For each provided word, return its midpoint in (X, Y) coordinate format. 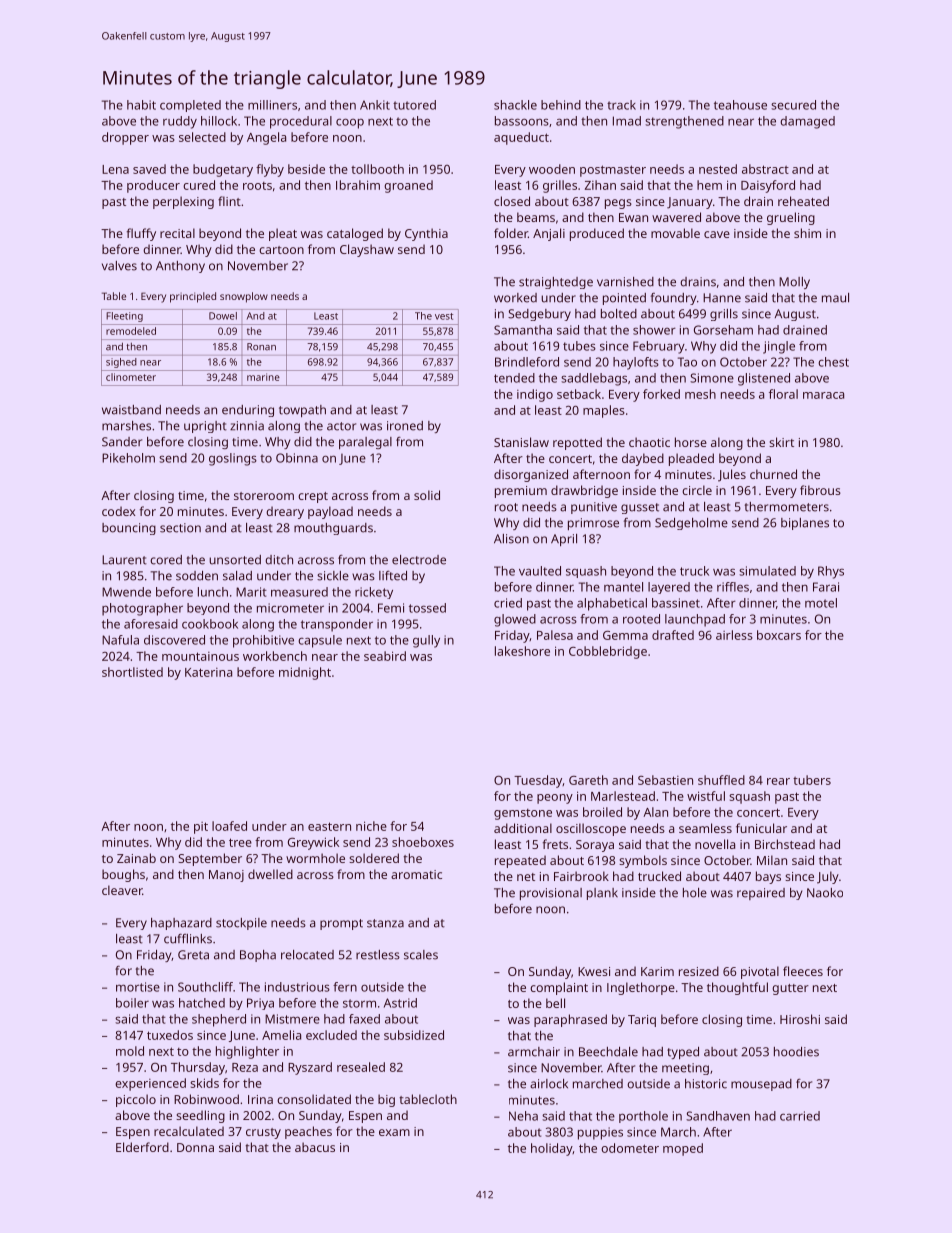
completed (190, 106)
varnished (625, 282)
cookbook (210, 624)
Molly (794, 283)
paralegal (365, 443)
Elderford (142, 1147)
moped (683, 1149)
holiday (552, 1149)
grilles (560, 186)
